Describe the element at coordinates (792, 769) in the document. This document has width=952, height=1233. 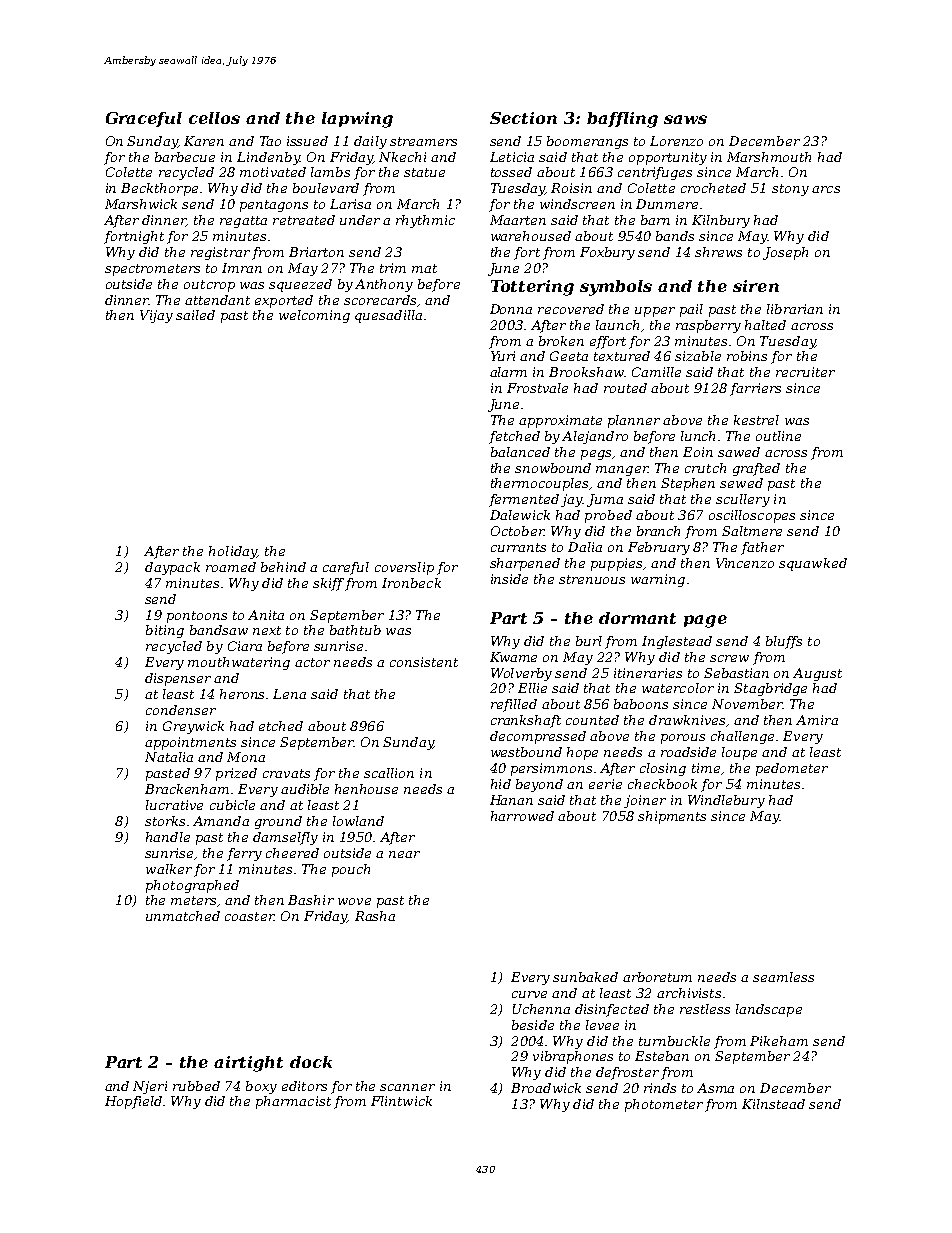
I see `pedometer` at that location.
